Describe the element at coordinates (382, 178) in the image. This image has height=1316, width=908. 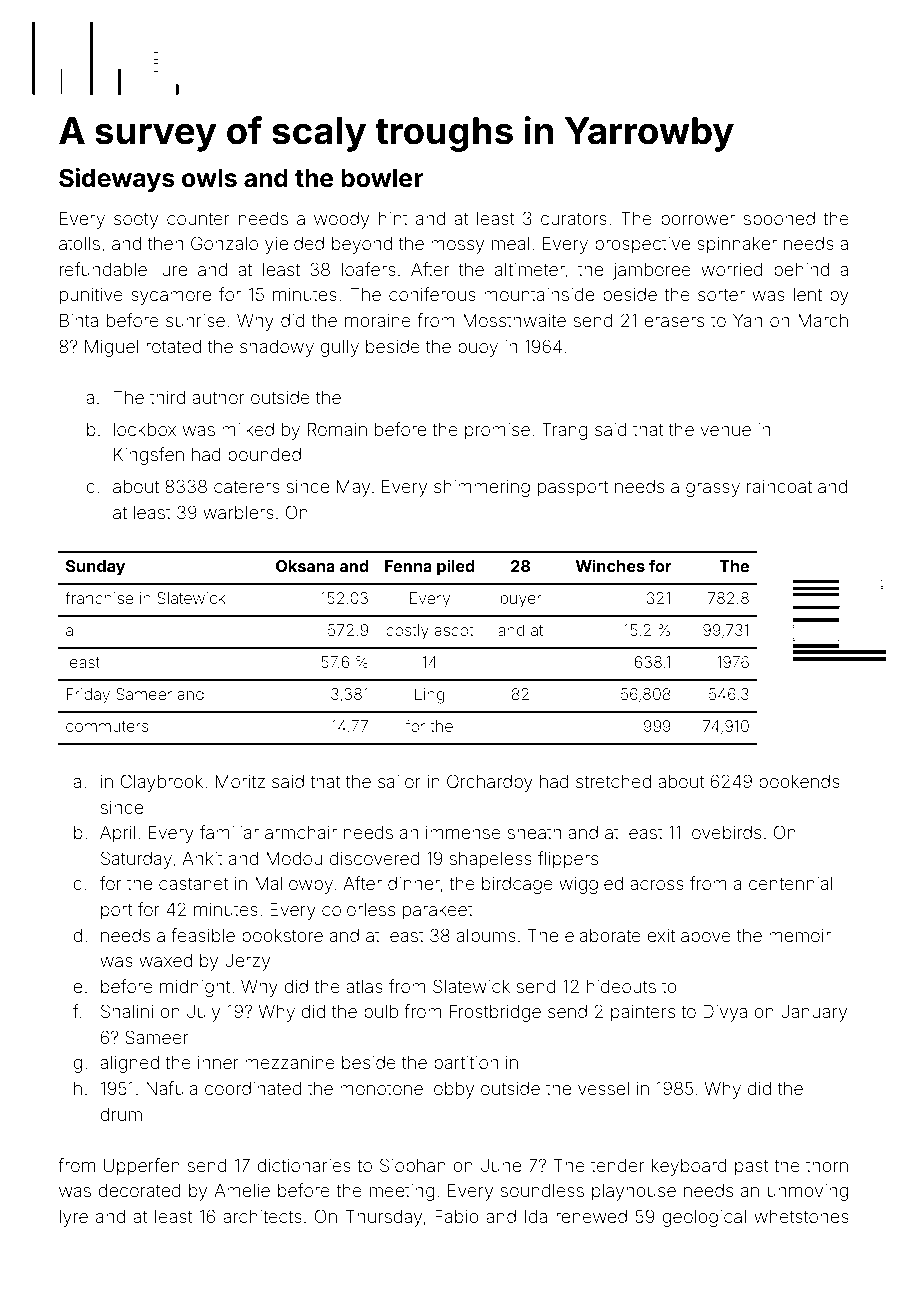
I see `bowler` at that location.
